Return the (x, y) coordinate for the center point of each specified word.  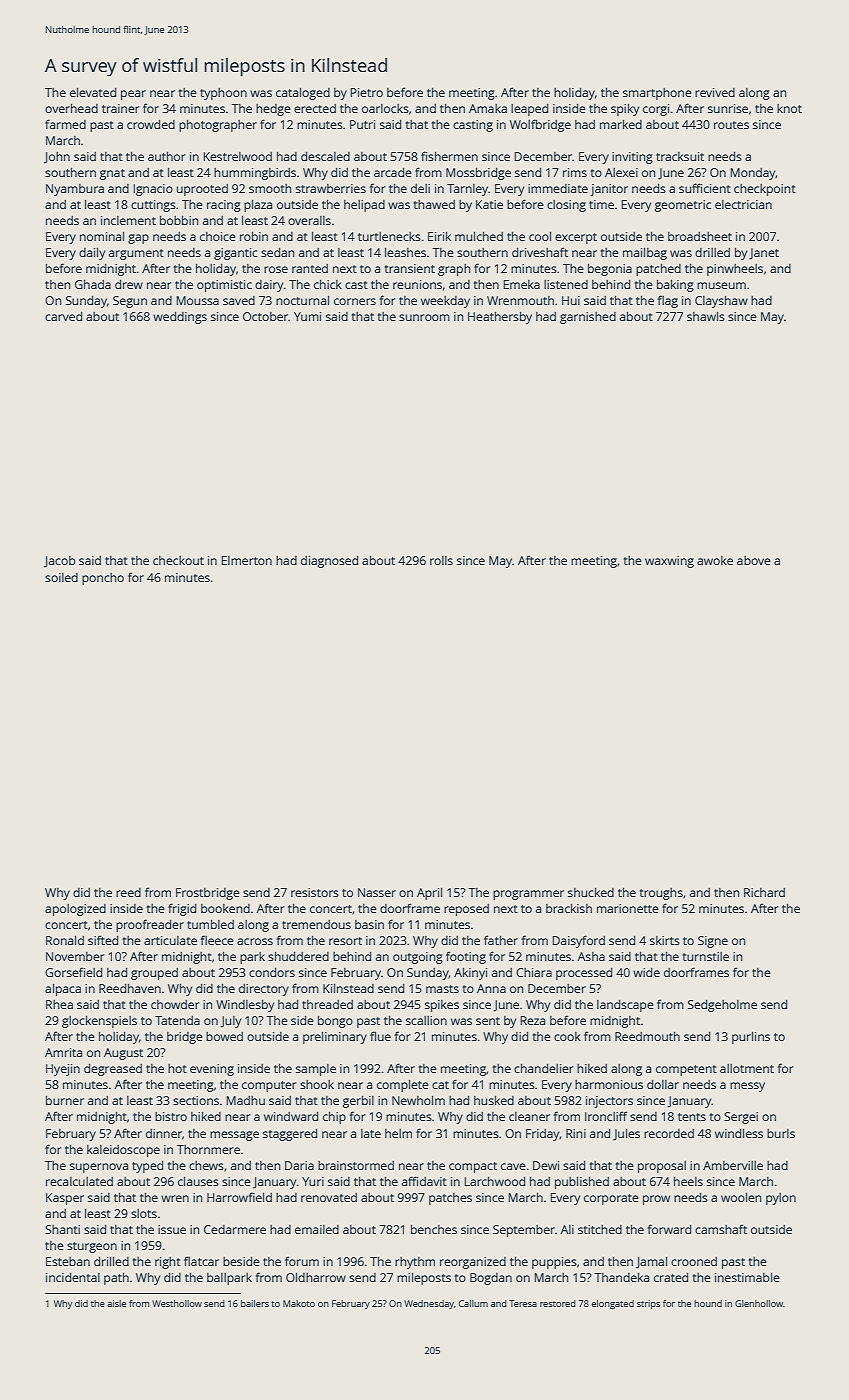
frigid (182, 909)
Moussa (198, 300)
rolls (441, 560)
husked (494, 1100)
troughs (661, 894)
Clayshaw (721, 301)
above (754, 560)
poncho (103, 579)
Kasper (65, 1199)
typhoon (223, 94)
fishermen (449, 156)
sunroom (424, 317)
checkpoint (765, 190)
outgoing (418, 958)
